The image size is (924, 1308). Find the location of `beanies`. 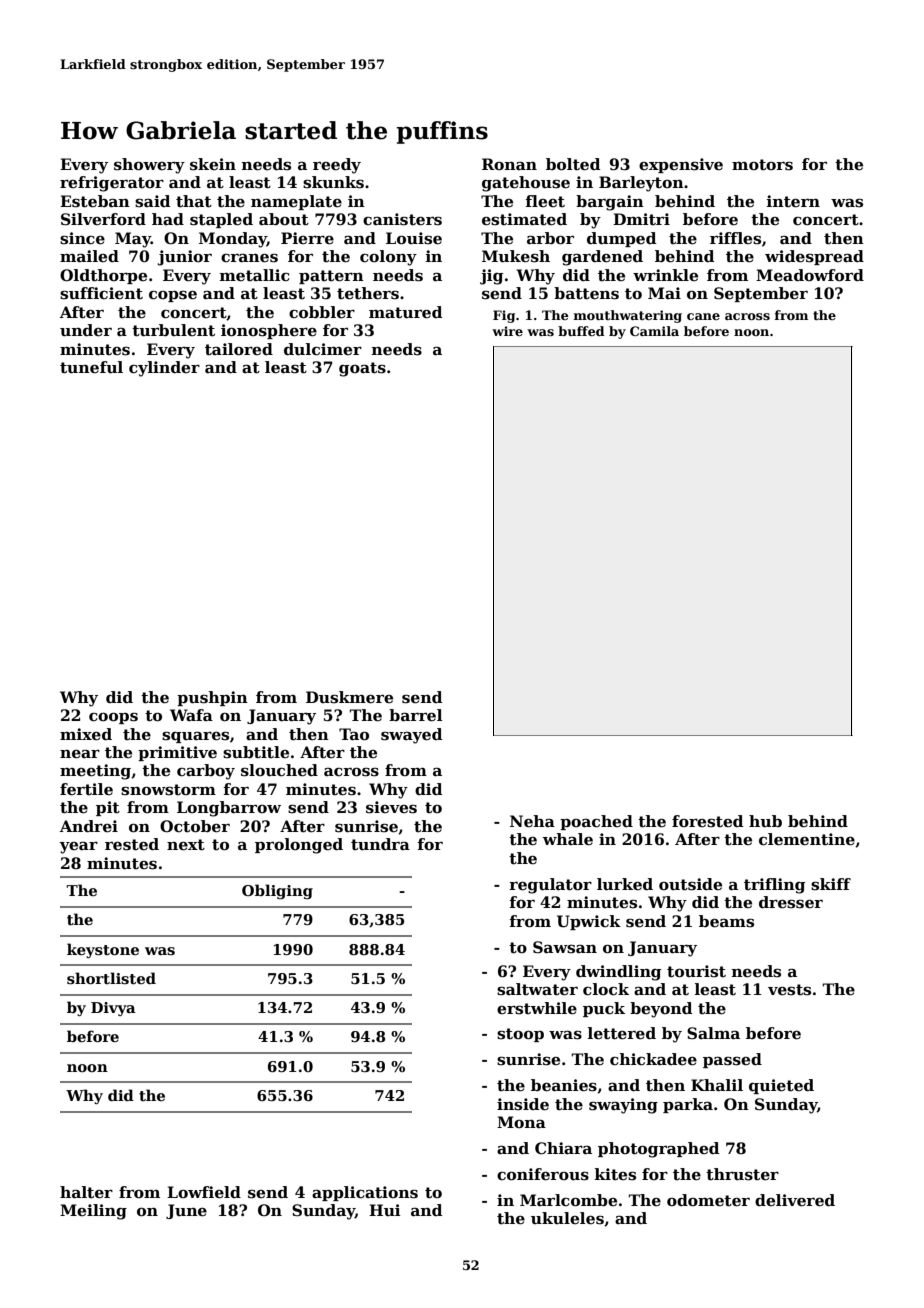

beanies is located at coordinates (564, 1085).
